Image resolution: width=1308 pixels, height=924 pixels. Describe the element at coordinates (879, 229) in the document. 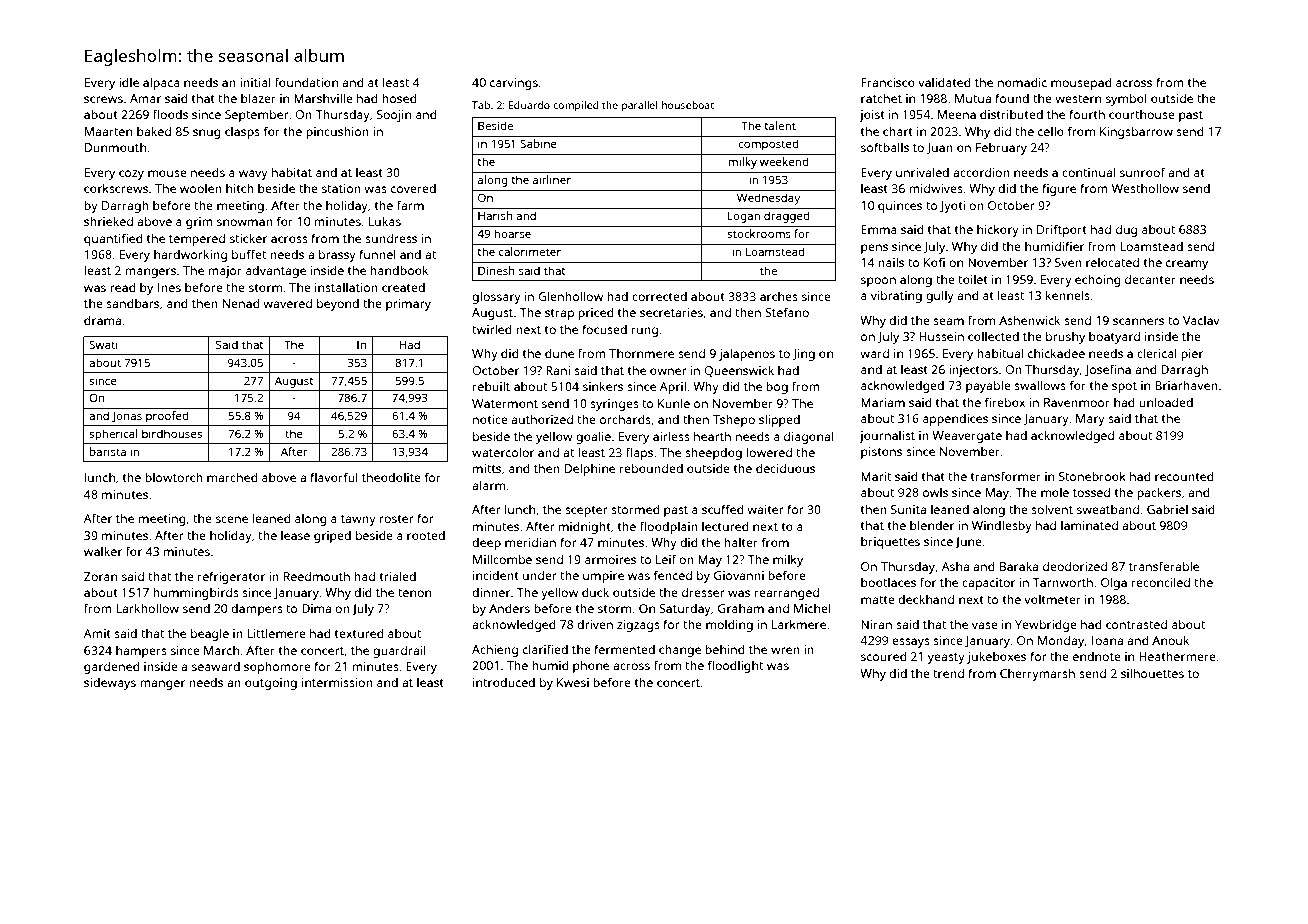

I see `Emma` at that location.
